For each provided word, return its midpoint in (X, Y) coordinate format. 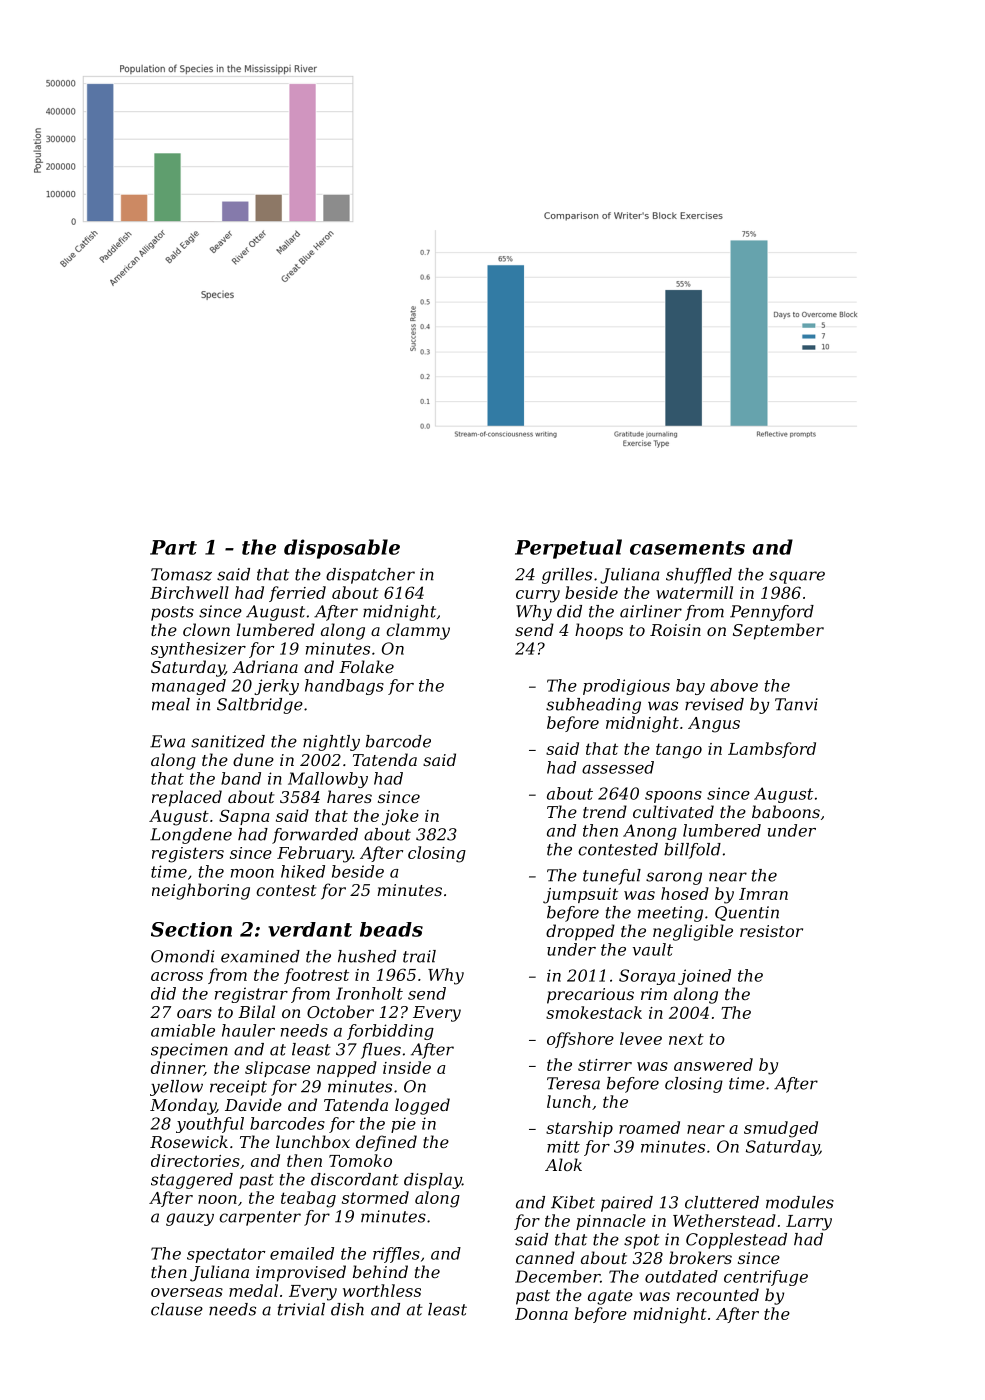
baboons (786, 811)
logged (422, 1106)
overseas (187, 1292)
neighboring (201, 891)
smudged (781, 1129)
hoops (599, 631)
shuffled (699, 576)
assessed (618, 767)
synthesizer (198, 650)
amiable (183, 1030)
